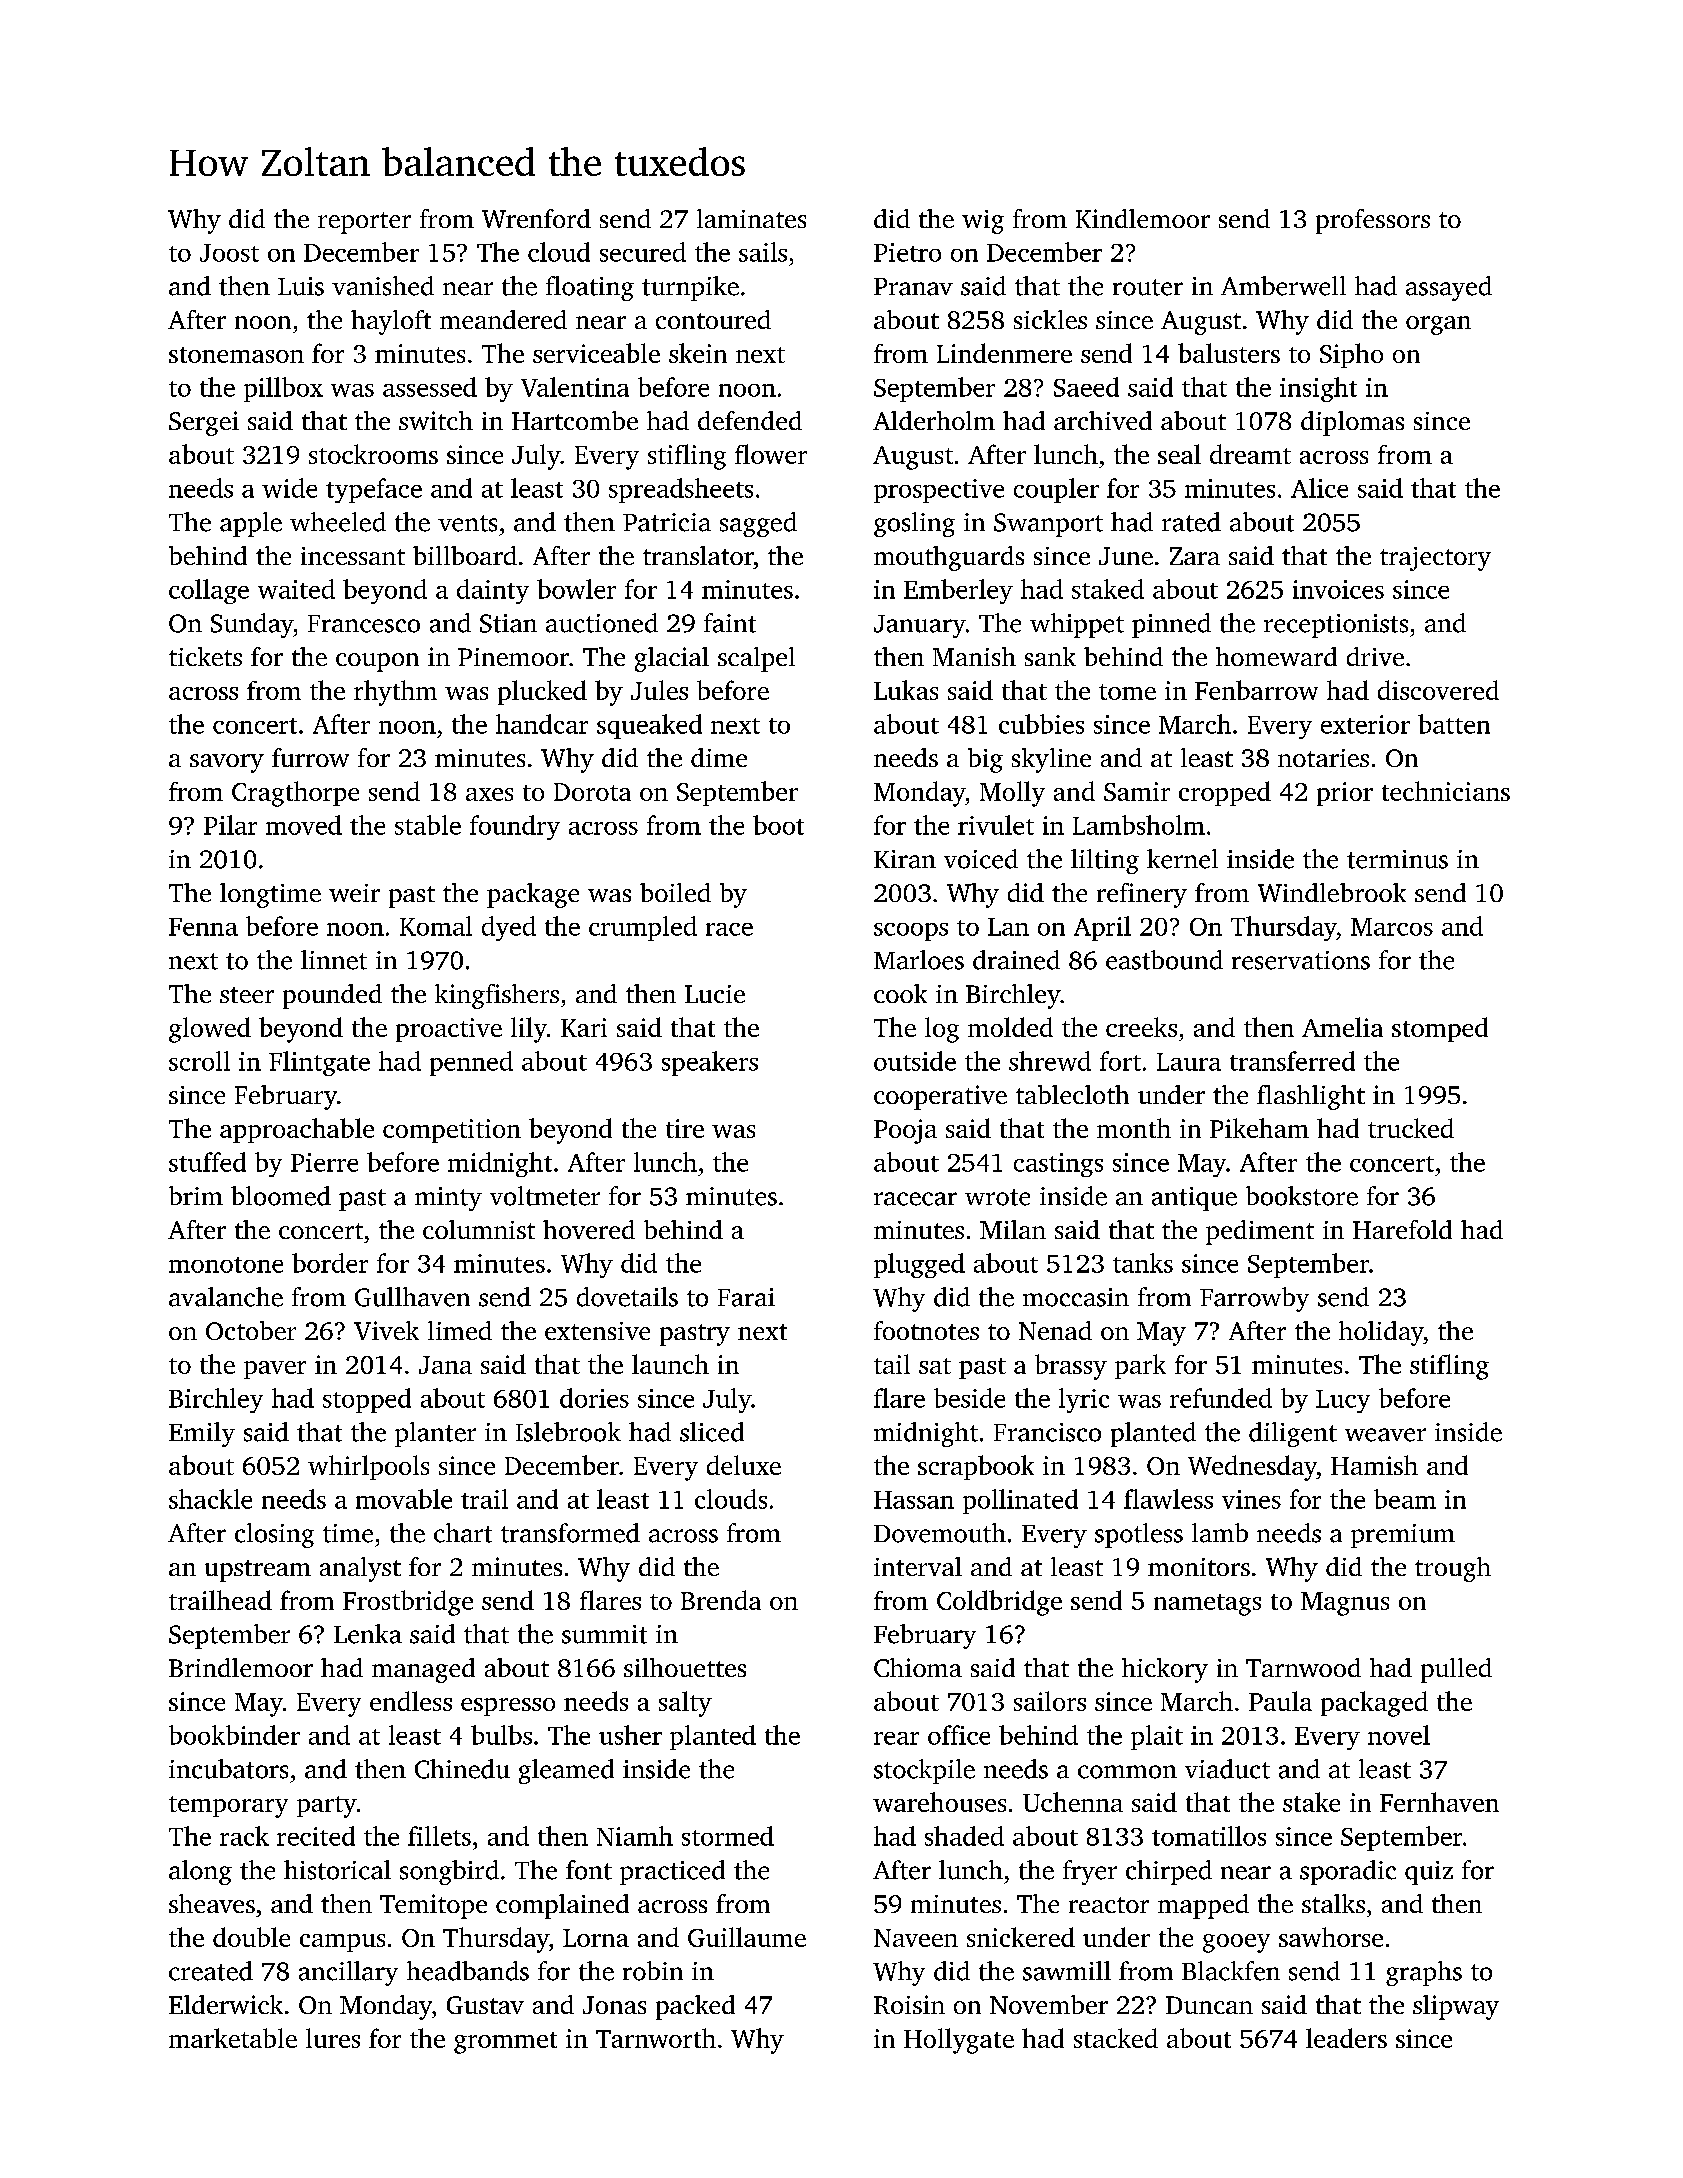 This screenshot has width=1683, height=2178. Describe the element at coordinates (479, 1229) in the screenshot. I see `columnist` at that location.
